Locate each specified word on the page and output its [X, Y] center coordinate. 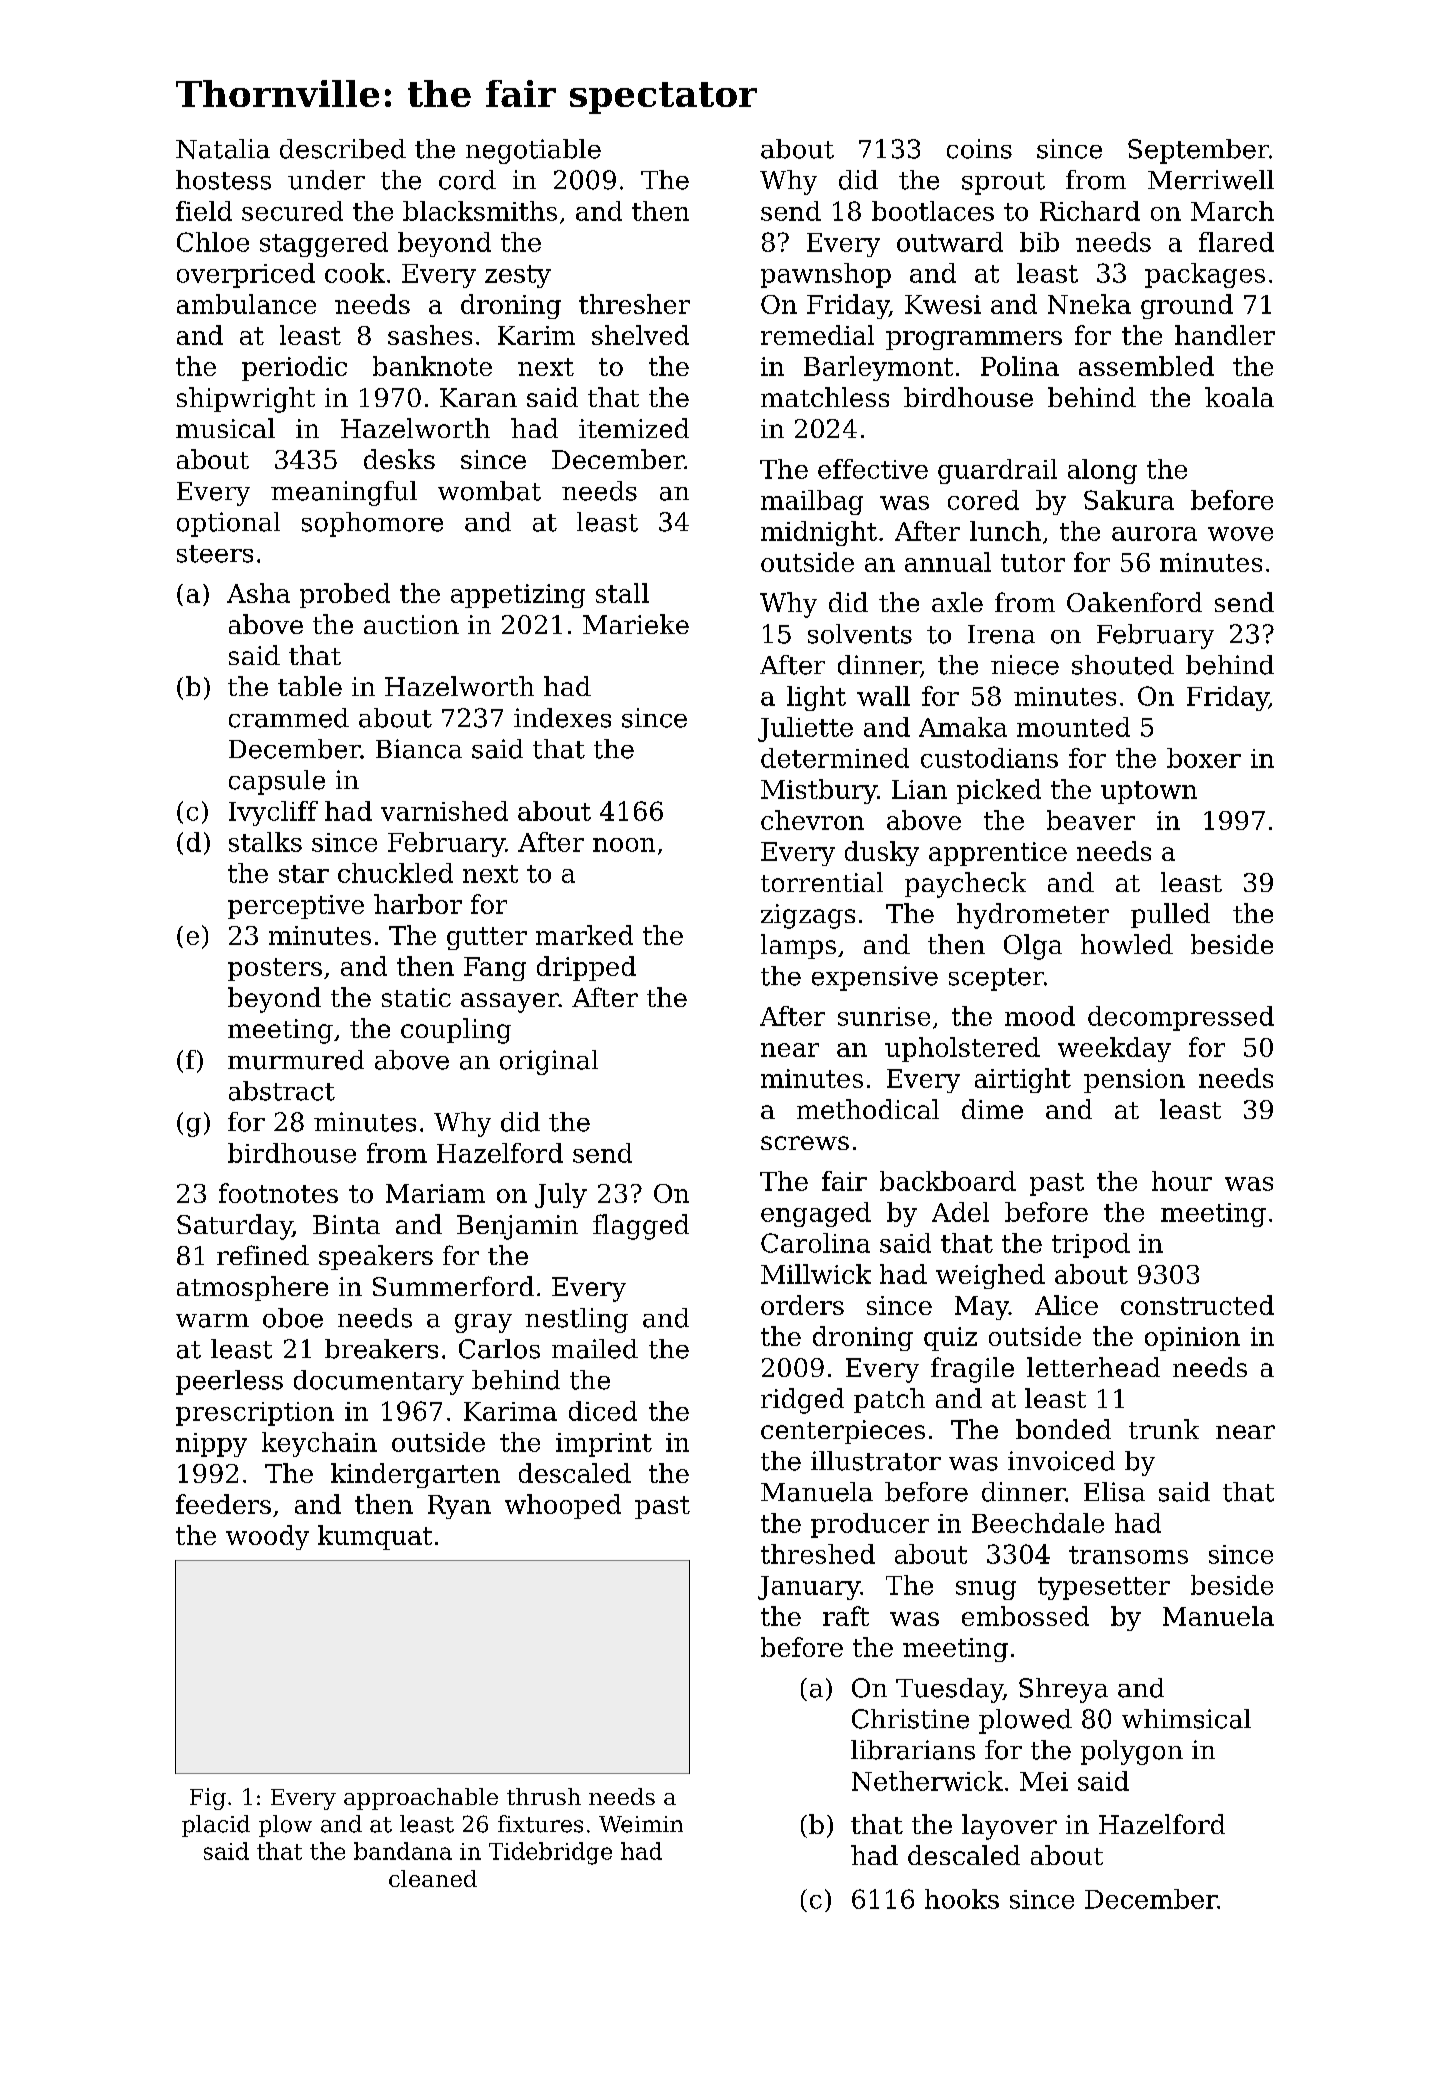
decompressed [1181, 1018]
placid [216, 1826]
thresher [634, 304]
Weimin [641, 1824]
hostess [223, 180]
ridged [802, 1401]
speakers [376, 1257]
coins [979, 149]
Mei [1044, 1781]
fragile [972, 1370]
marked [584, 935]
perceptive [296, 907]
